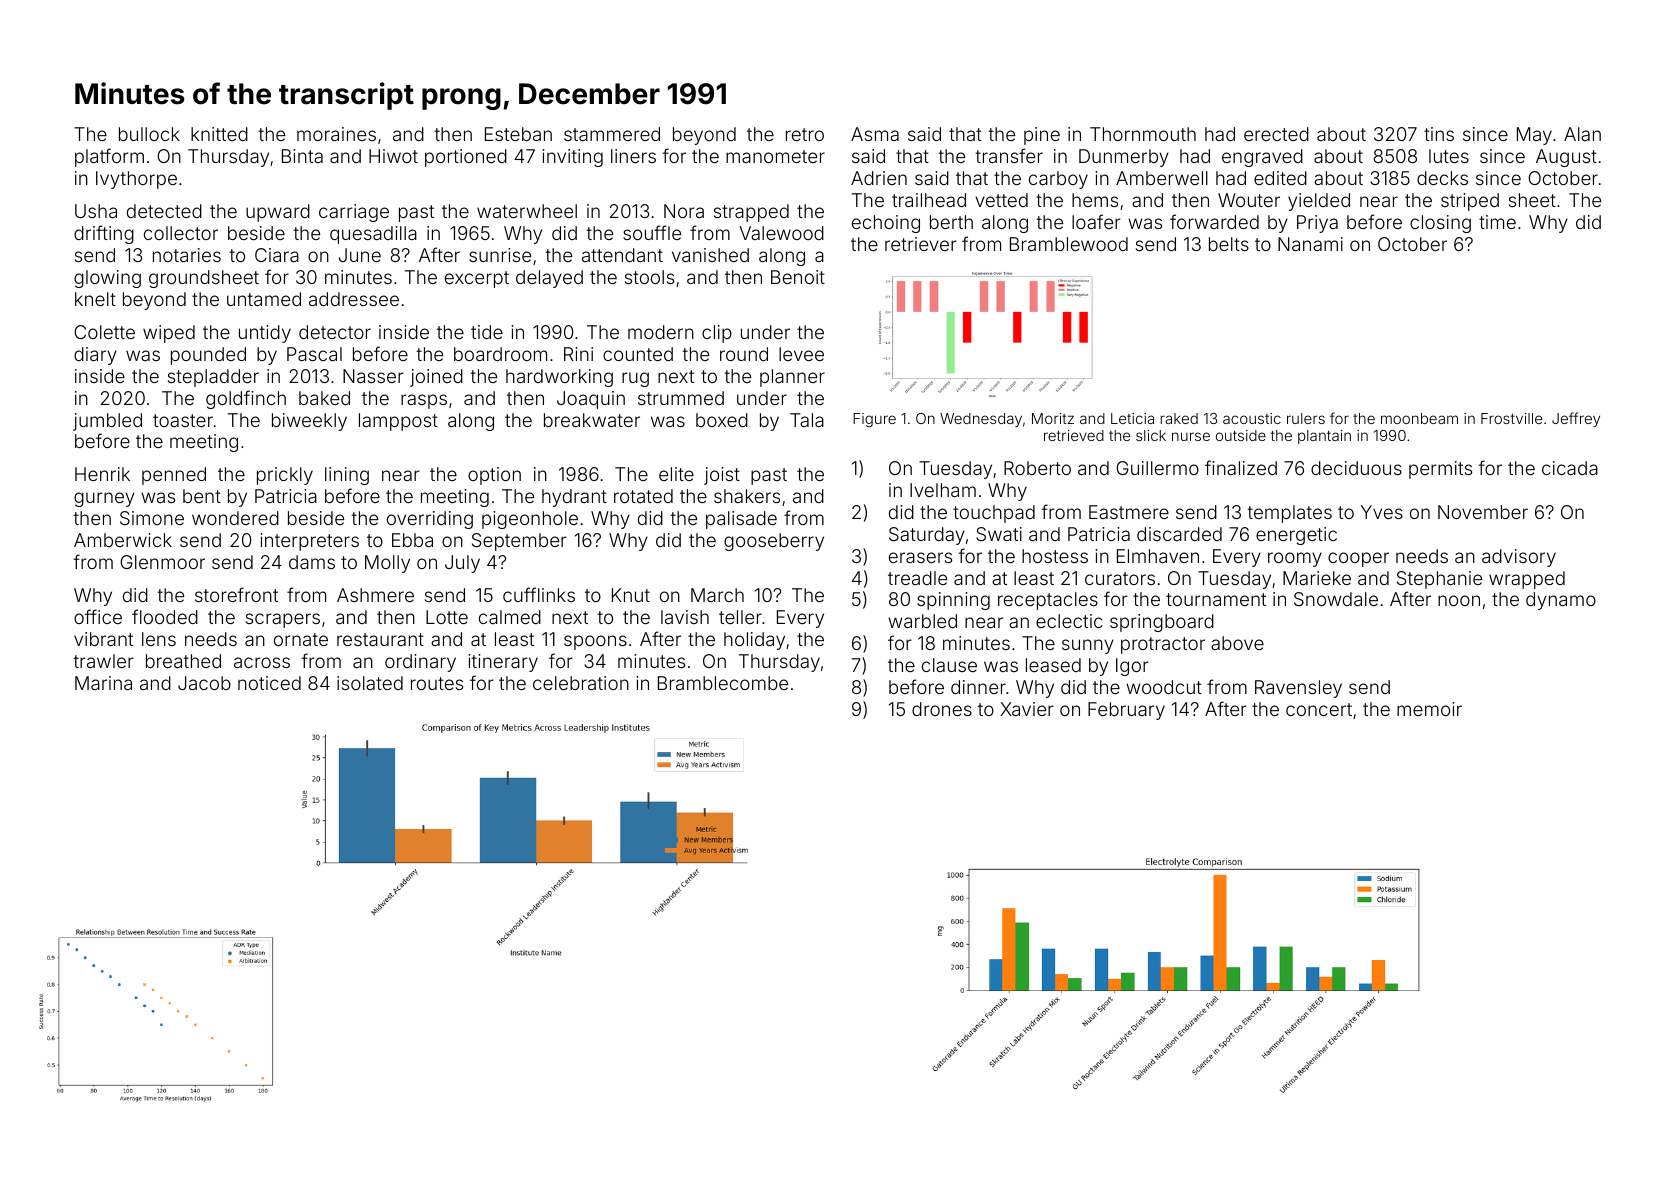  I want to click on memoir, so click(1429, 709).
